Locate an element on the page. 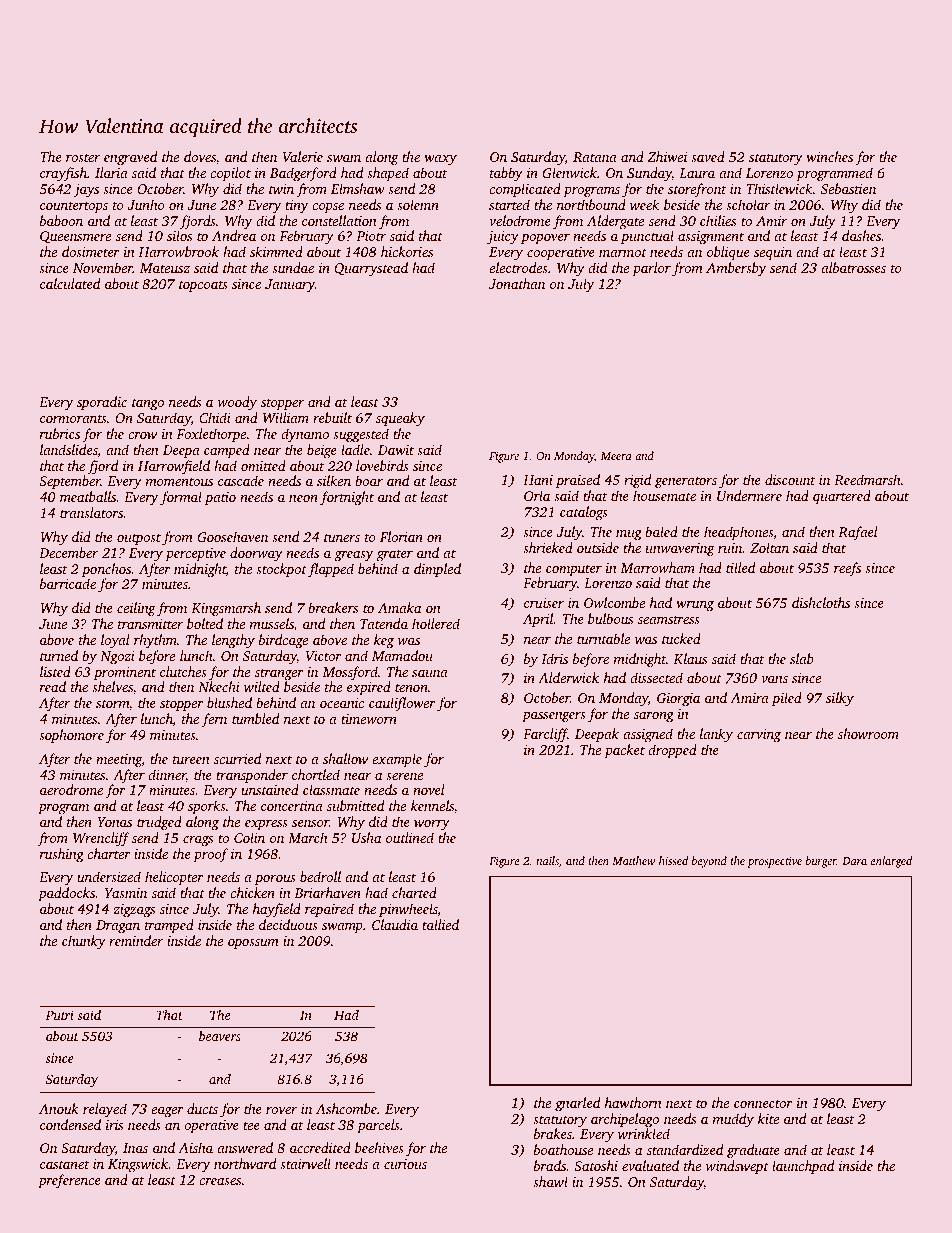 This image has height=1233, width=952. burger is located at coordinates (821, 862).
